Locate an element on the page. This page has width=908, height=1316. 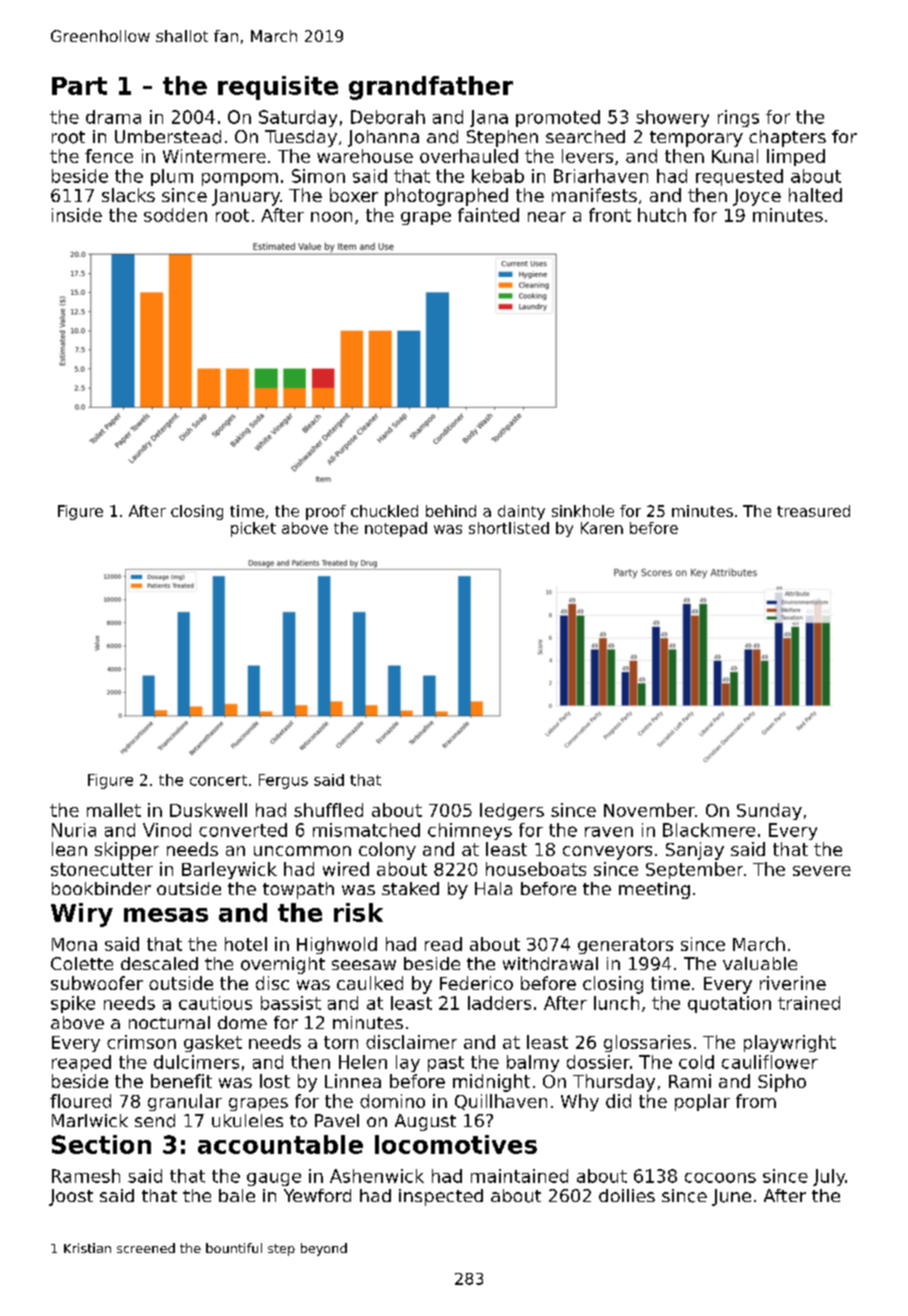
requisite is located at coordinates (278, 88).
